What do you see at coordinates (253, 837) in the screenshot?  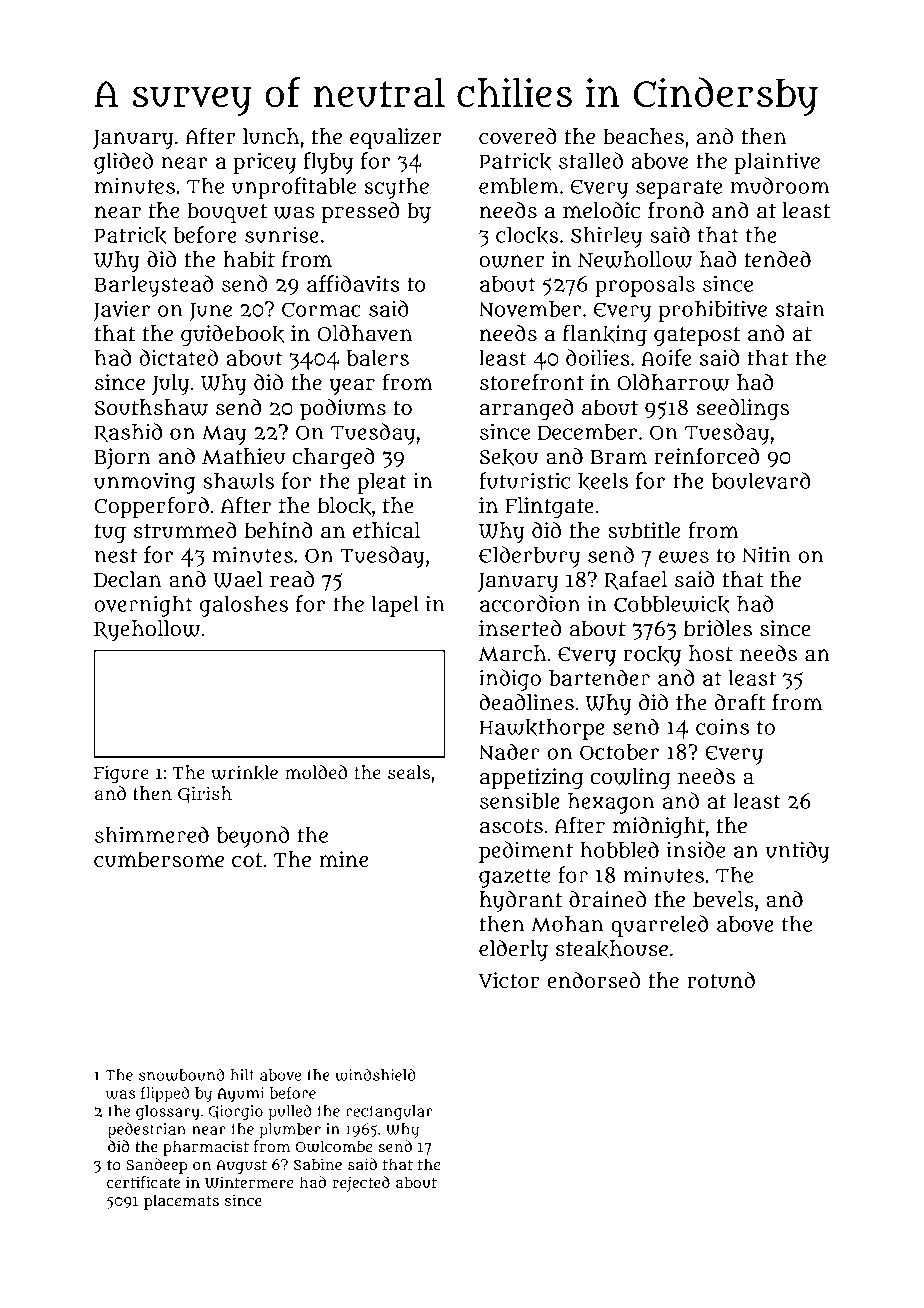 I see `beyond` at bounding box center [253, 837].
